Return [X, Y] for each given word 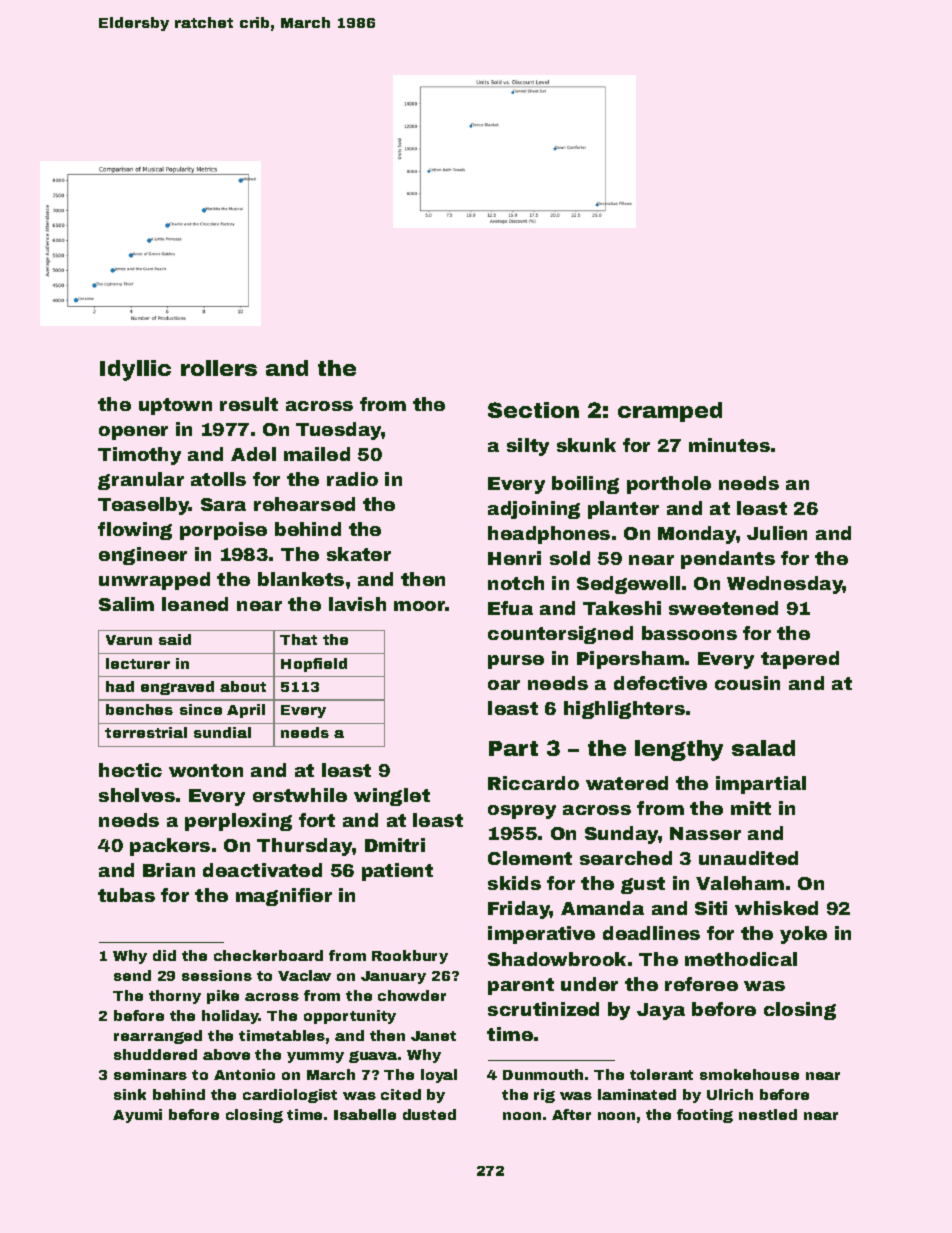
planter [623, 510]
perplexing [238, 822]
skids [514, 883]
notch [516, 583]
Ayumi [137, 1116]
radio [352, 479]
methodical [741, 959]
